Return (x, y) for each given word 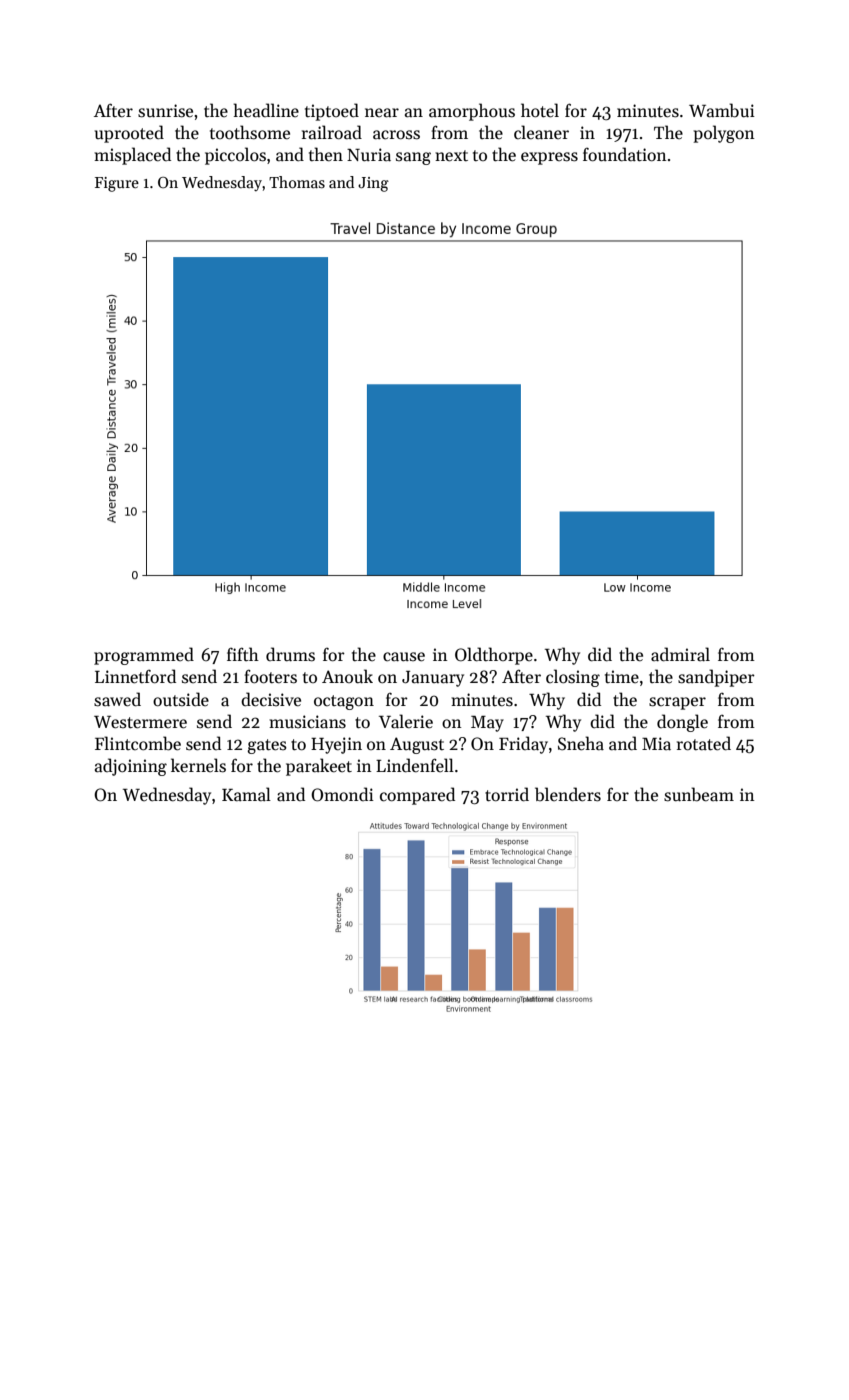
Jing (373, 184)
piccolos (235, 156)
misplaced (132, 156)
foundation (625, 154)
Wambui (722, 110)
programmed (144, 656)
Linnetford (135, 676)
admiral (680, 654)
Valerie (406, 721)
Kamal (246, 794)
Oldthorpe (494, 656)
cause (404, 657)
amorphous (472, 112)
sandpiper (716, 678)
